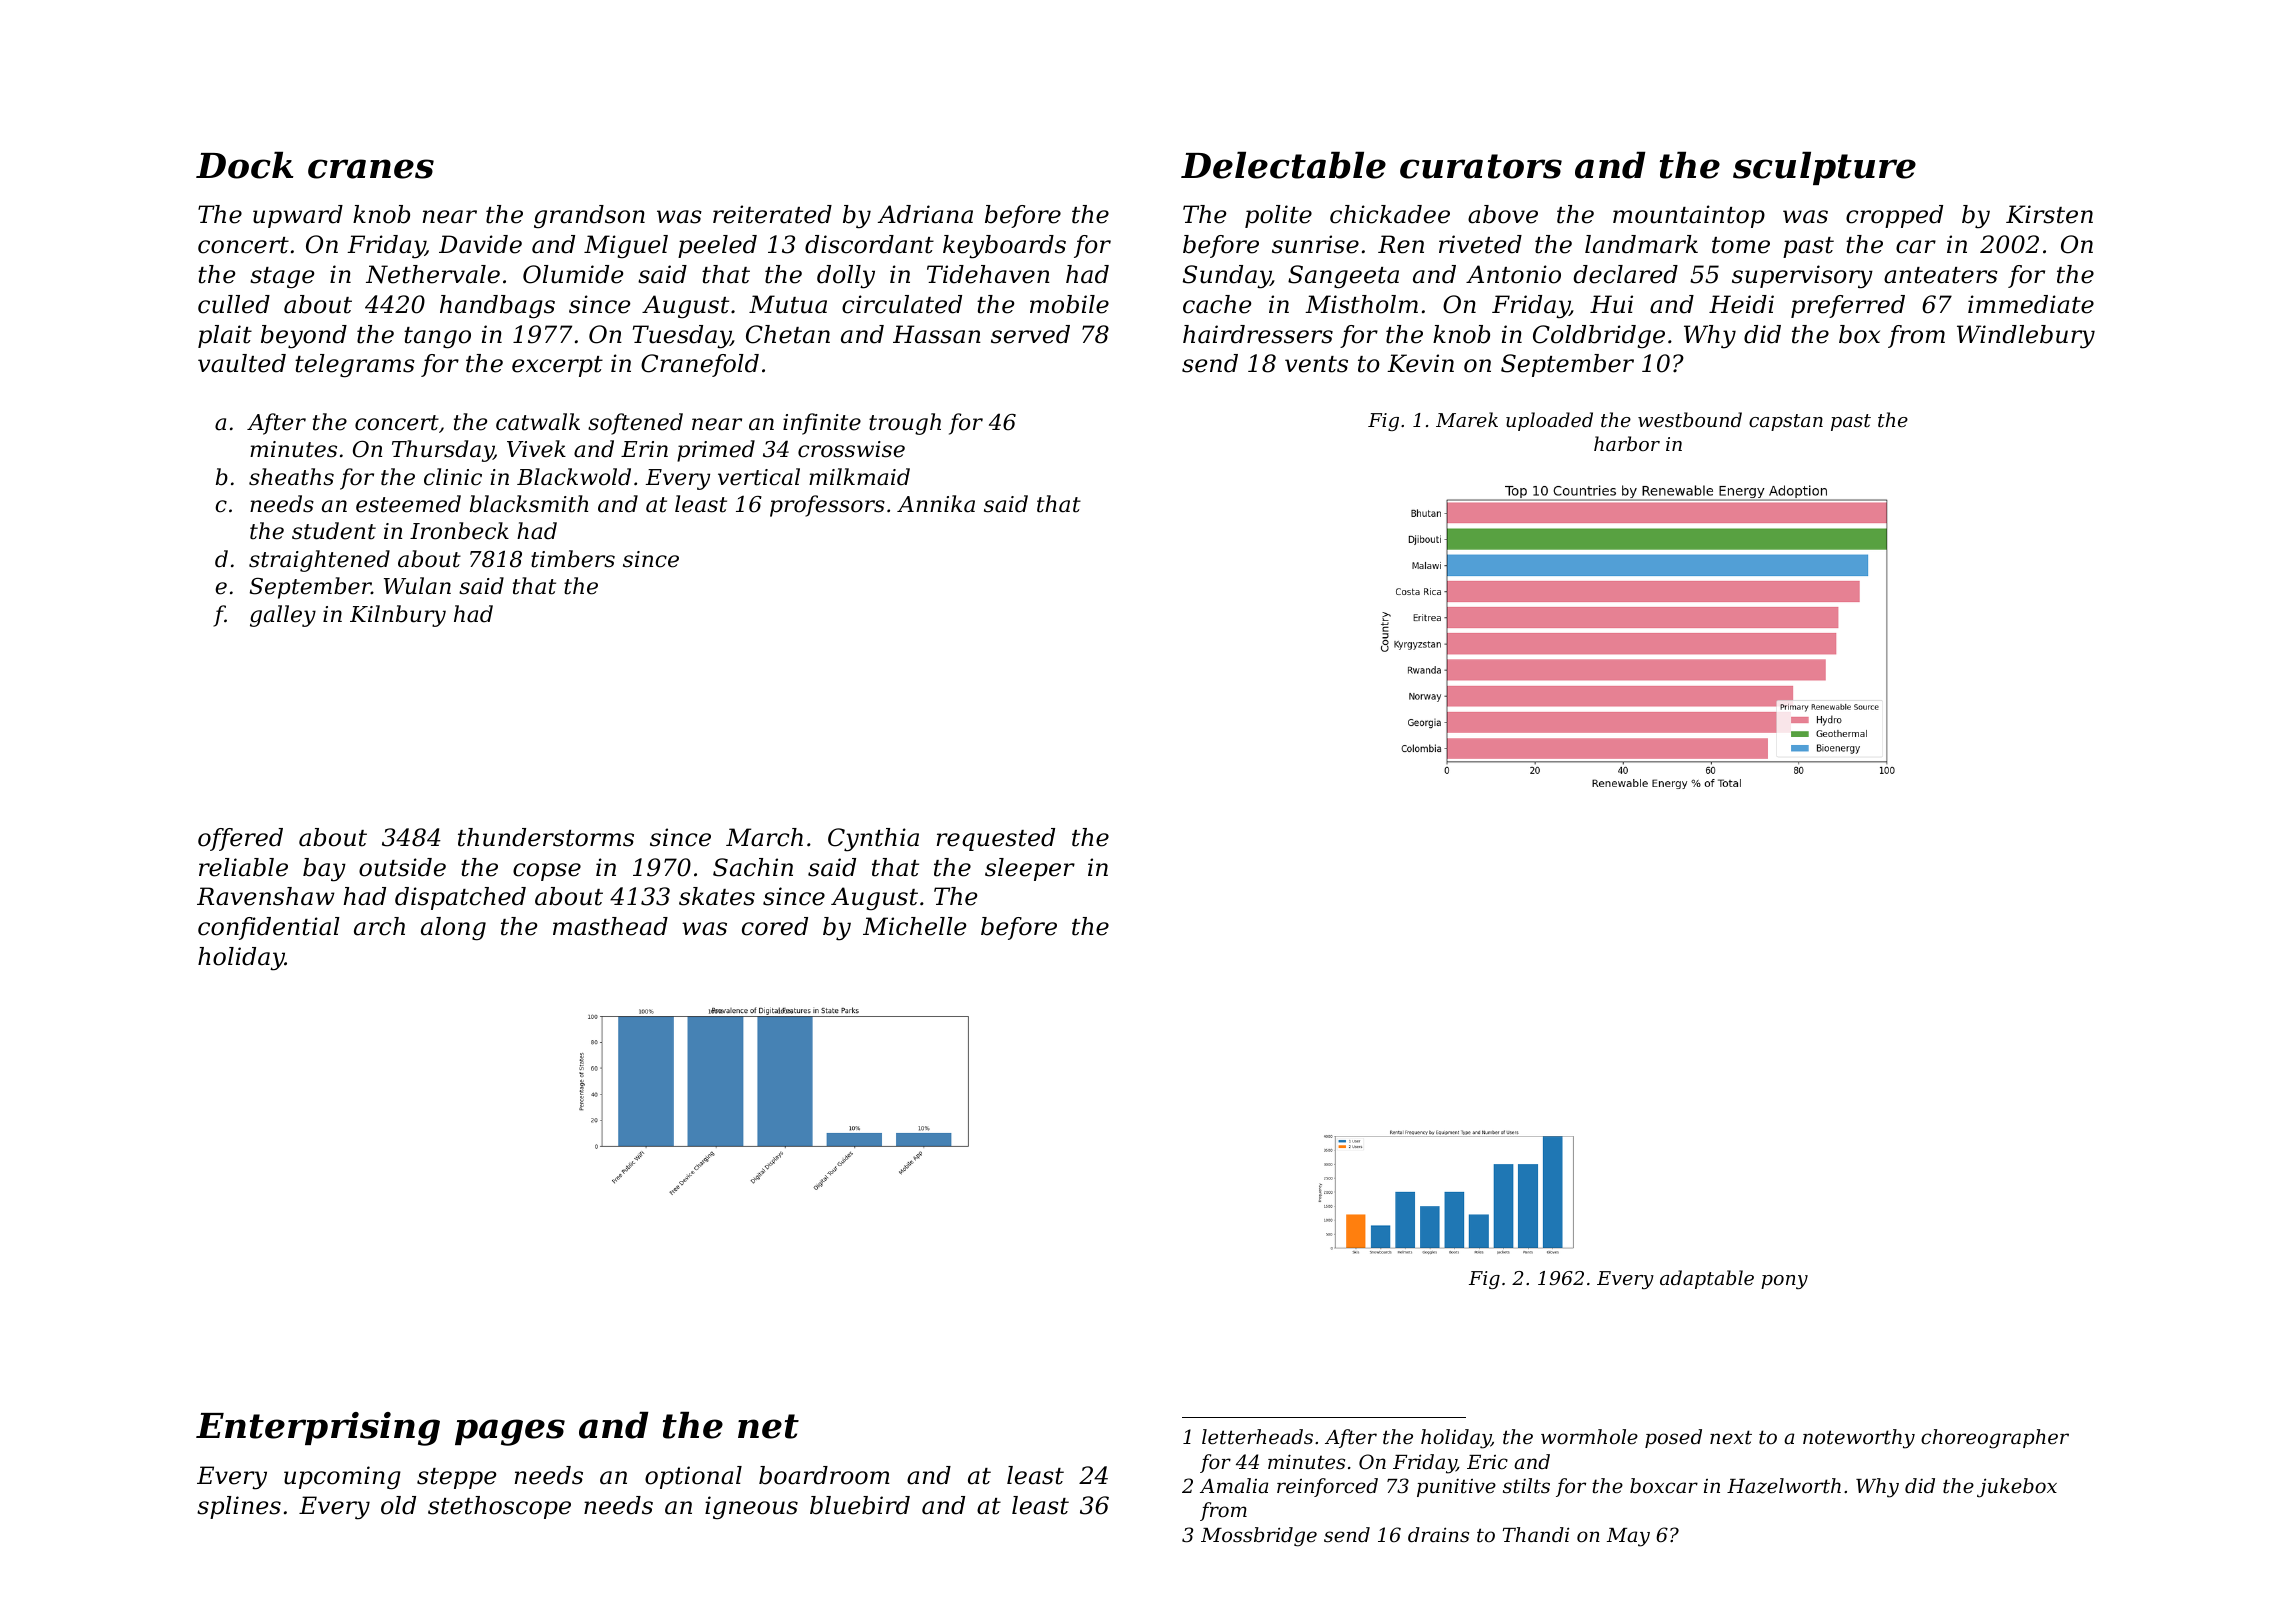  I want to click on reinforced, so click(1327, 1487).
